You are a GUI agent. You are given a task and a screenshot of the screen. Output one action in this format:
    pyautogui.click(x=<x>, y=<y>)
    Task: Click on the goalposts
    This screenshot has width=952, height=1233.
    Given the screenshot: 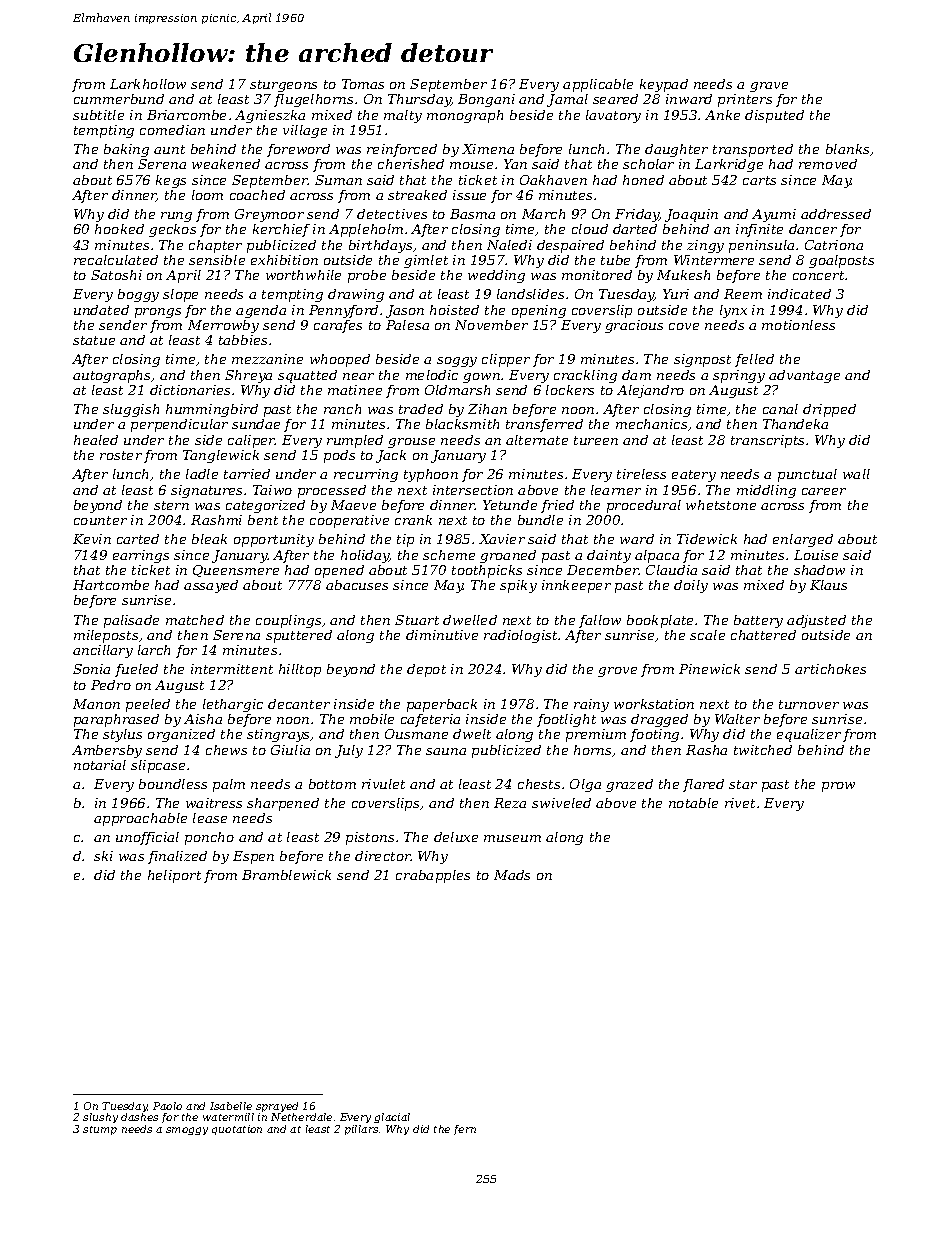 What is the action you would take?
    pyautogui.click(x=841, y=261)
